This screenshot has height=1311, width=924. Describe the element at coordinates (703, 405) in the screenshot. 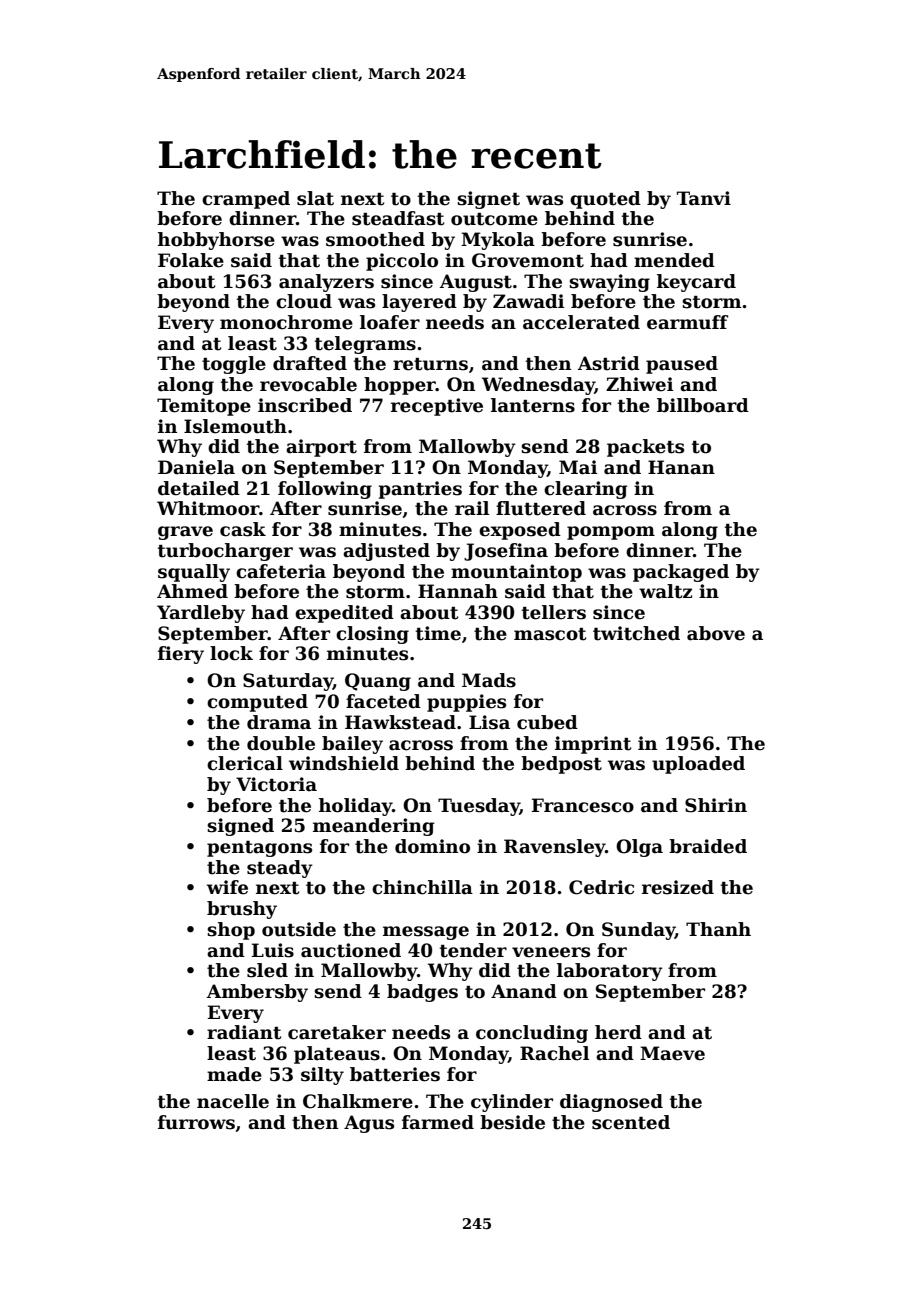

I see `billboard` at that location.
